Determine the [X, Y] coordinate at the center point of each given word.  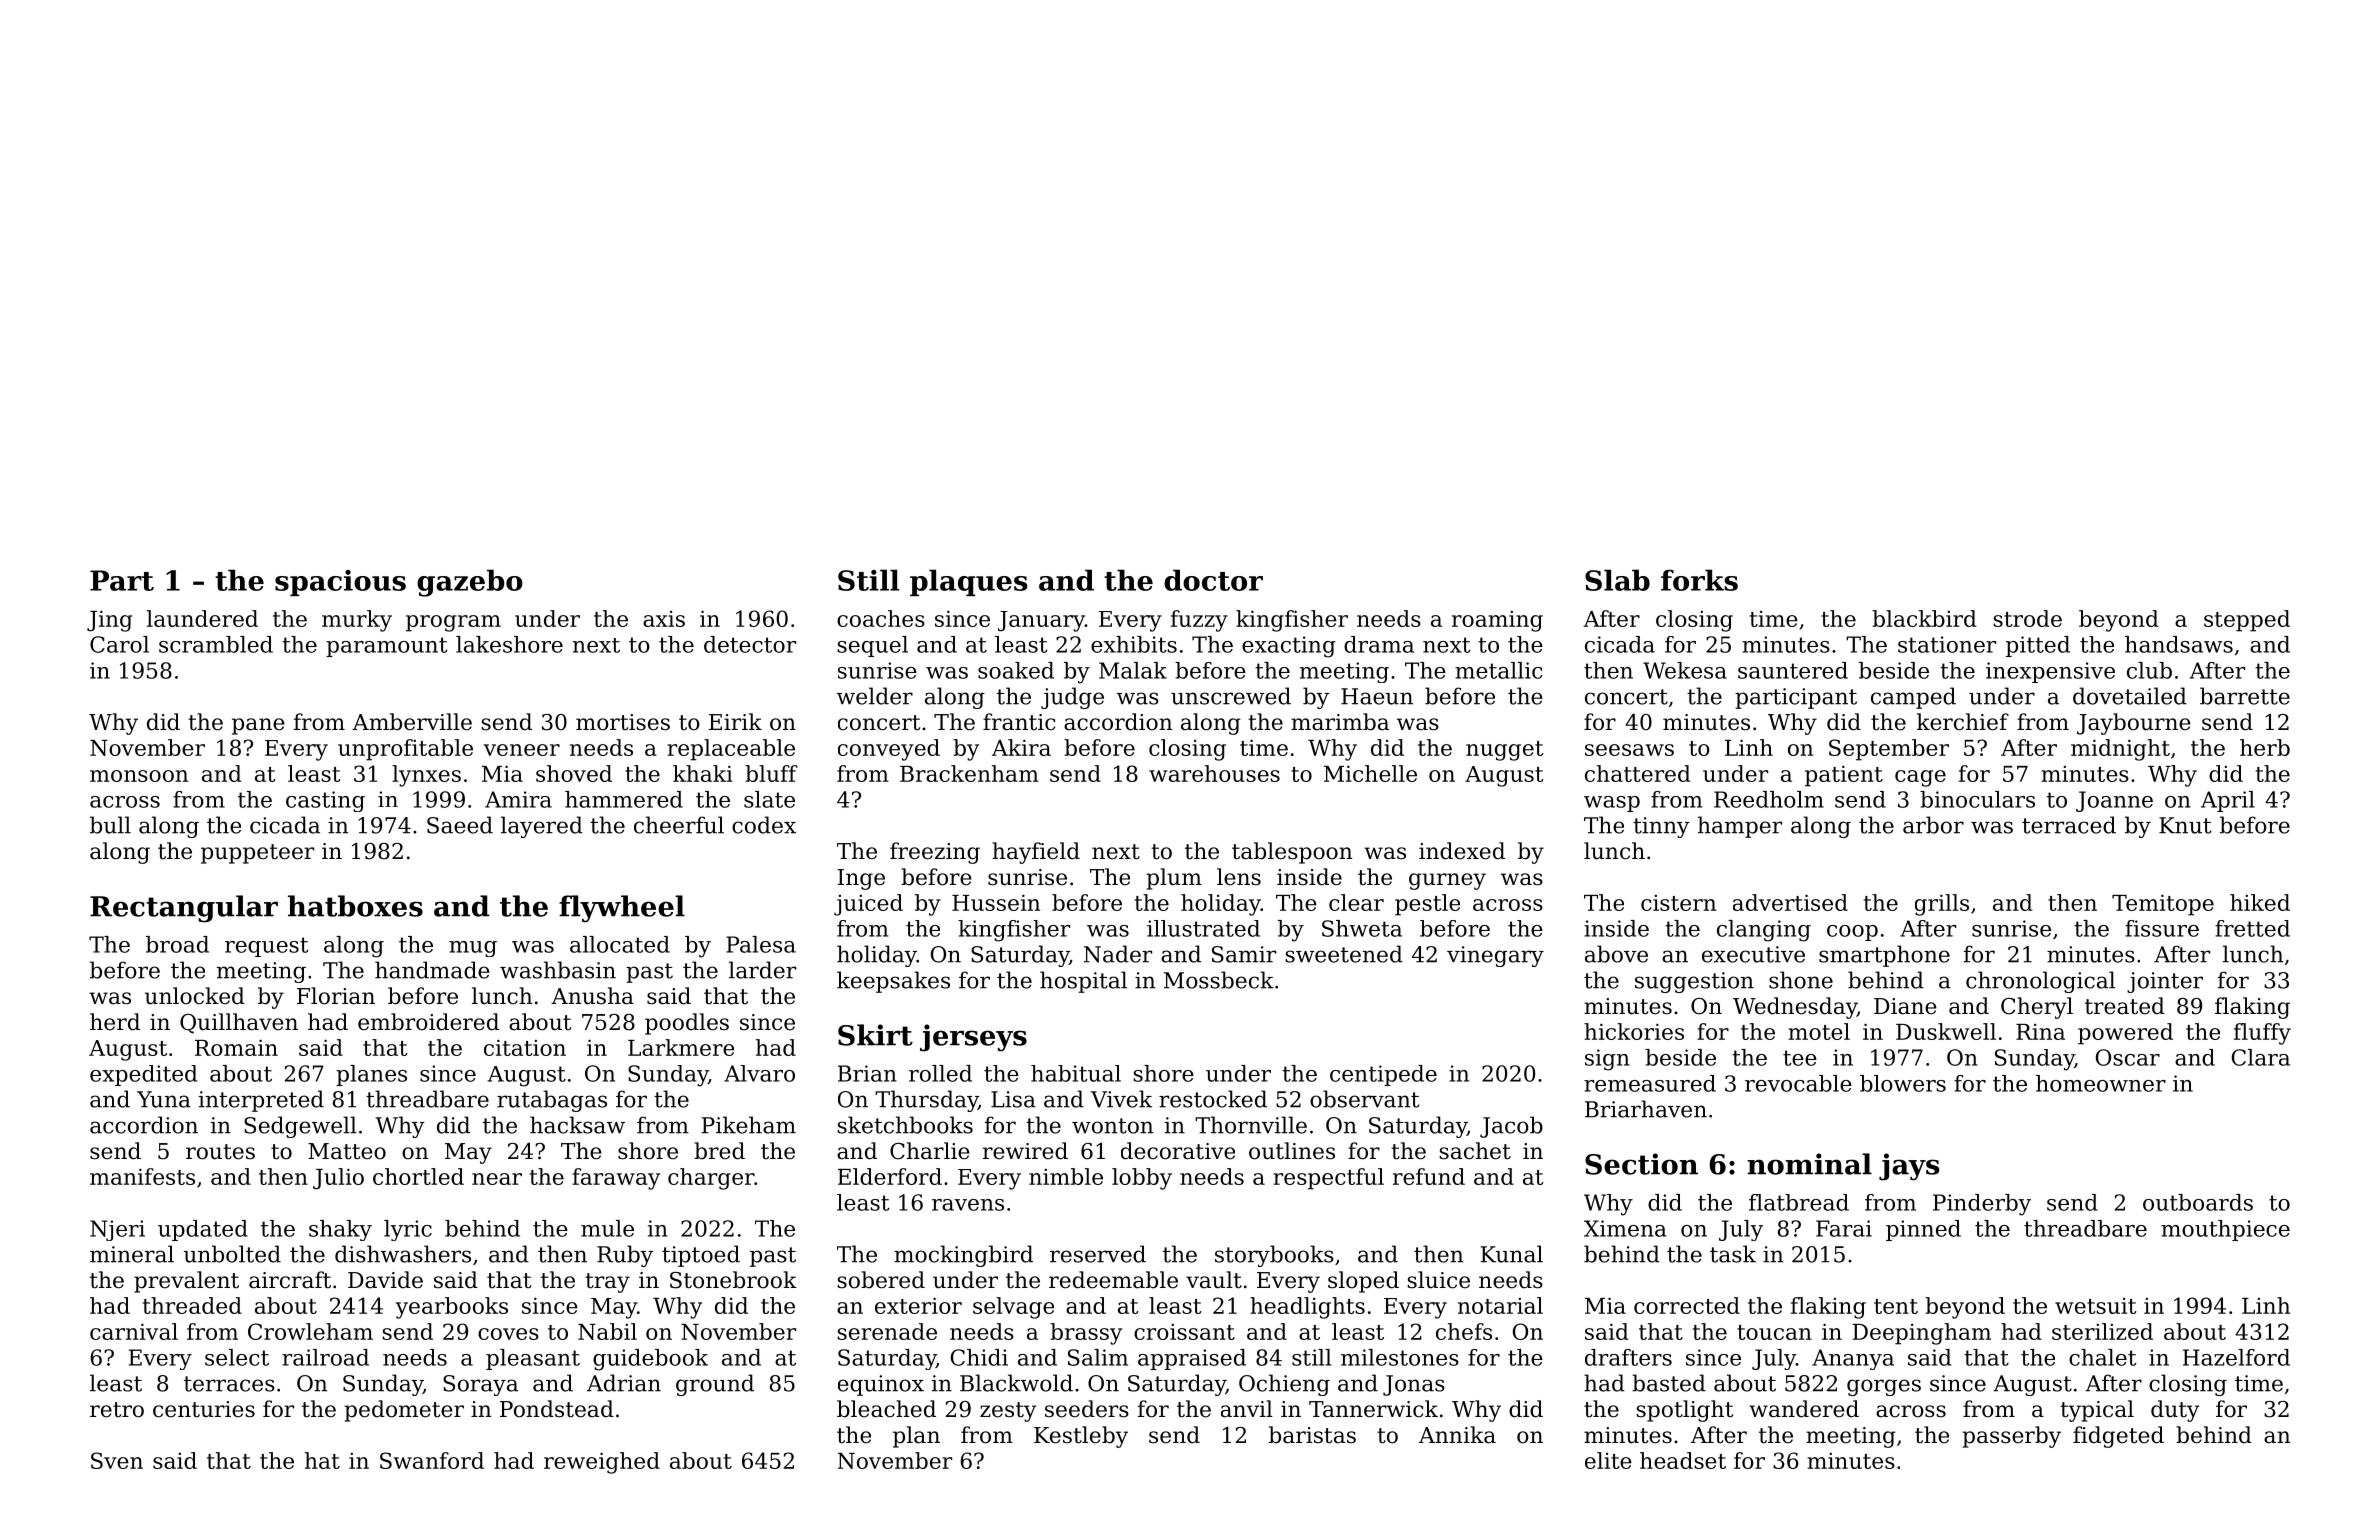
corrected [1687, 1305]
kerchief [1963, 722]
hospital [1083, 982]
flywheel [622, 909]
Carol [119, 644]
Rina [2040, 1032]
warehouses [1214, 773]
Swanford [432, 1460]
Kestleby [1081, 1437]
